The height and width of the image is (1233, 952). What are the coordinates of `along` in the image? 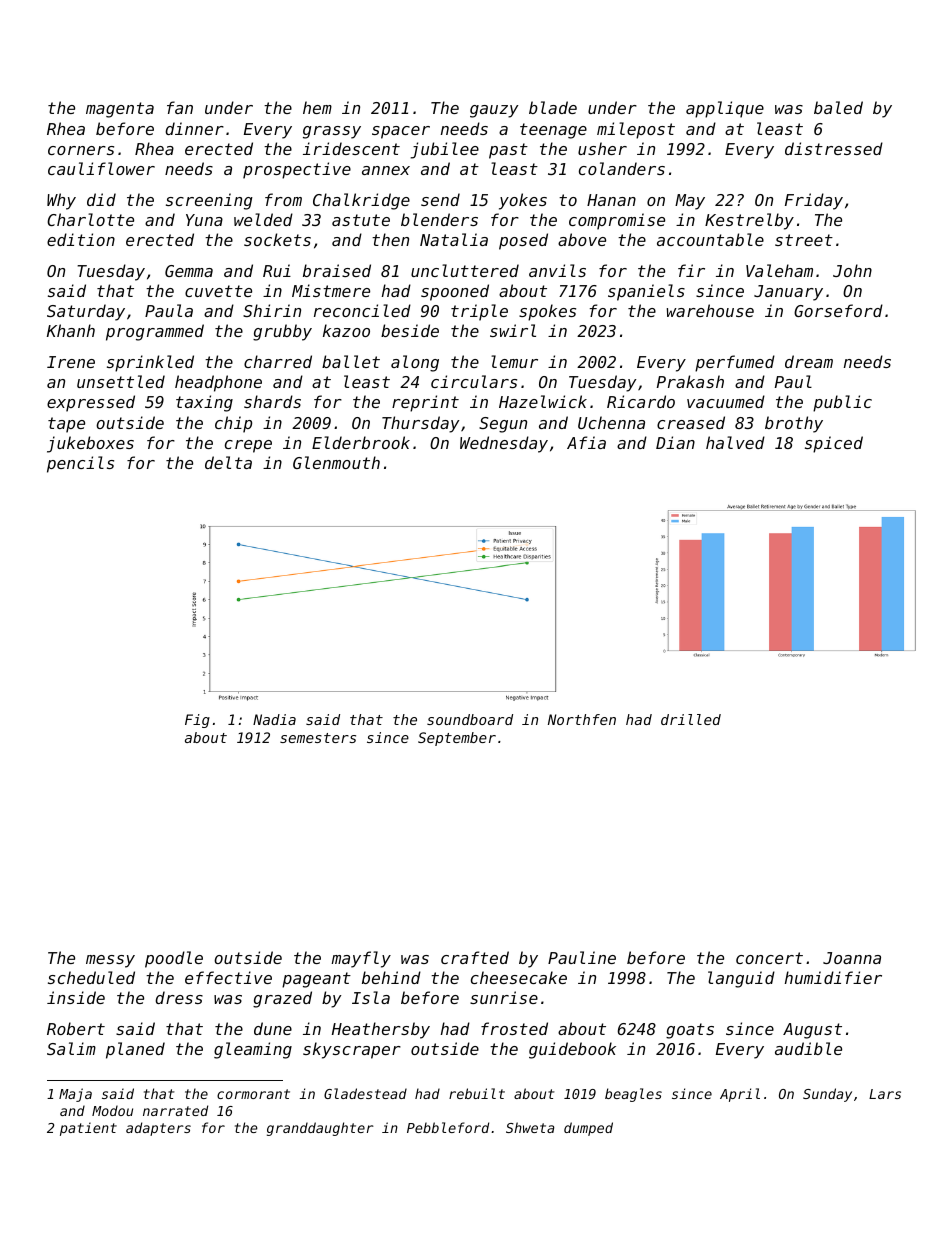 It's located at (415, 363).
